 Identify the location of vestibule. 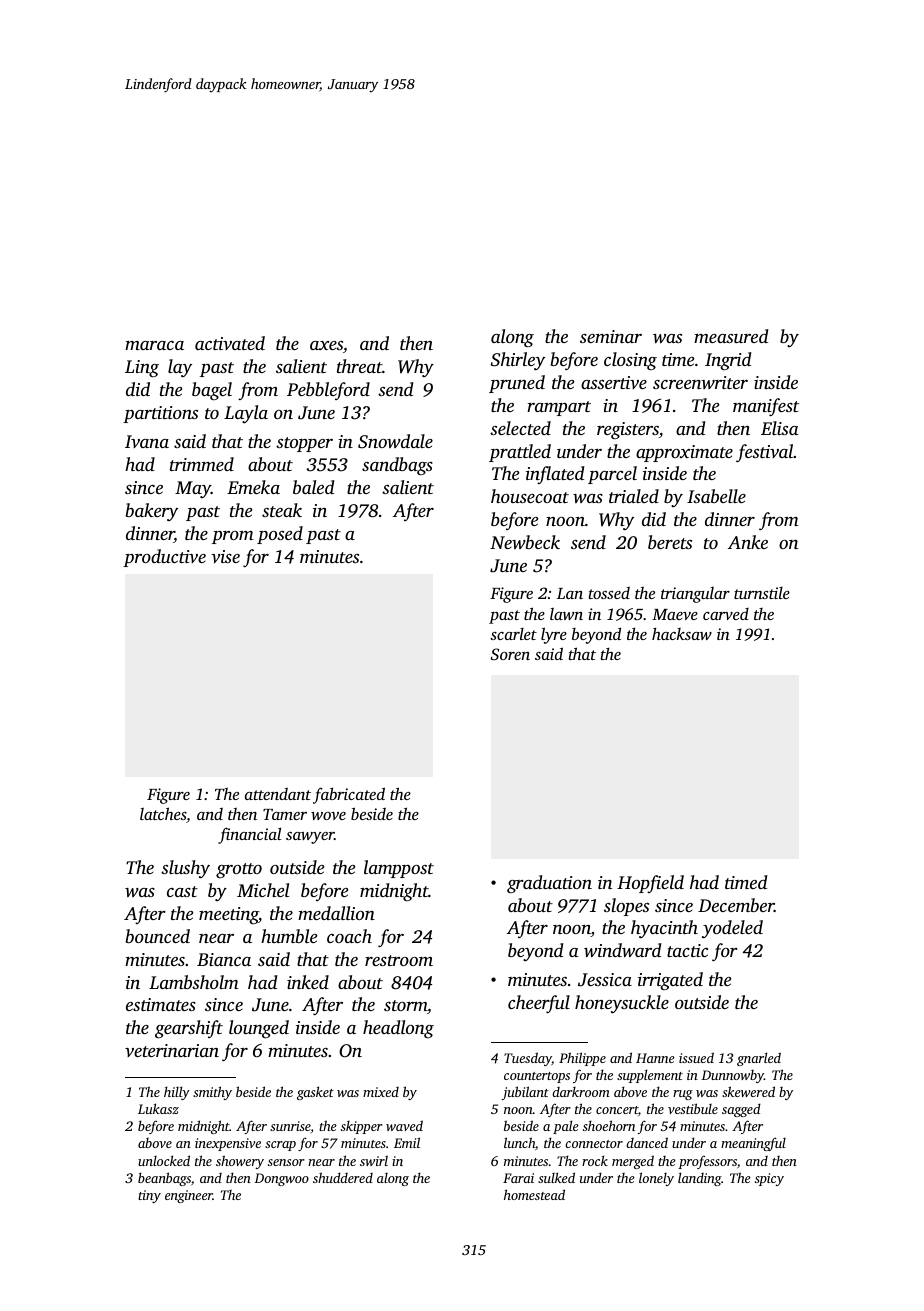
(693, 1108).
